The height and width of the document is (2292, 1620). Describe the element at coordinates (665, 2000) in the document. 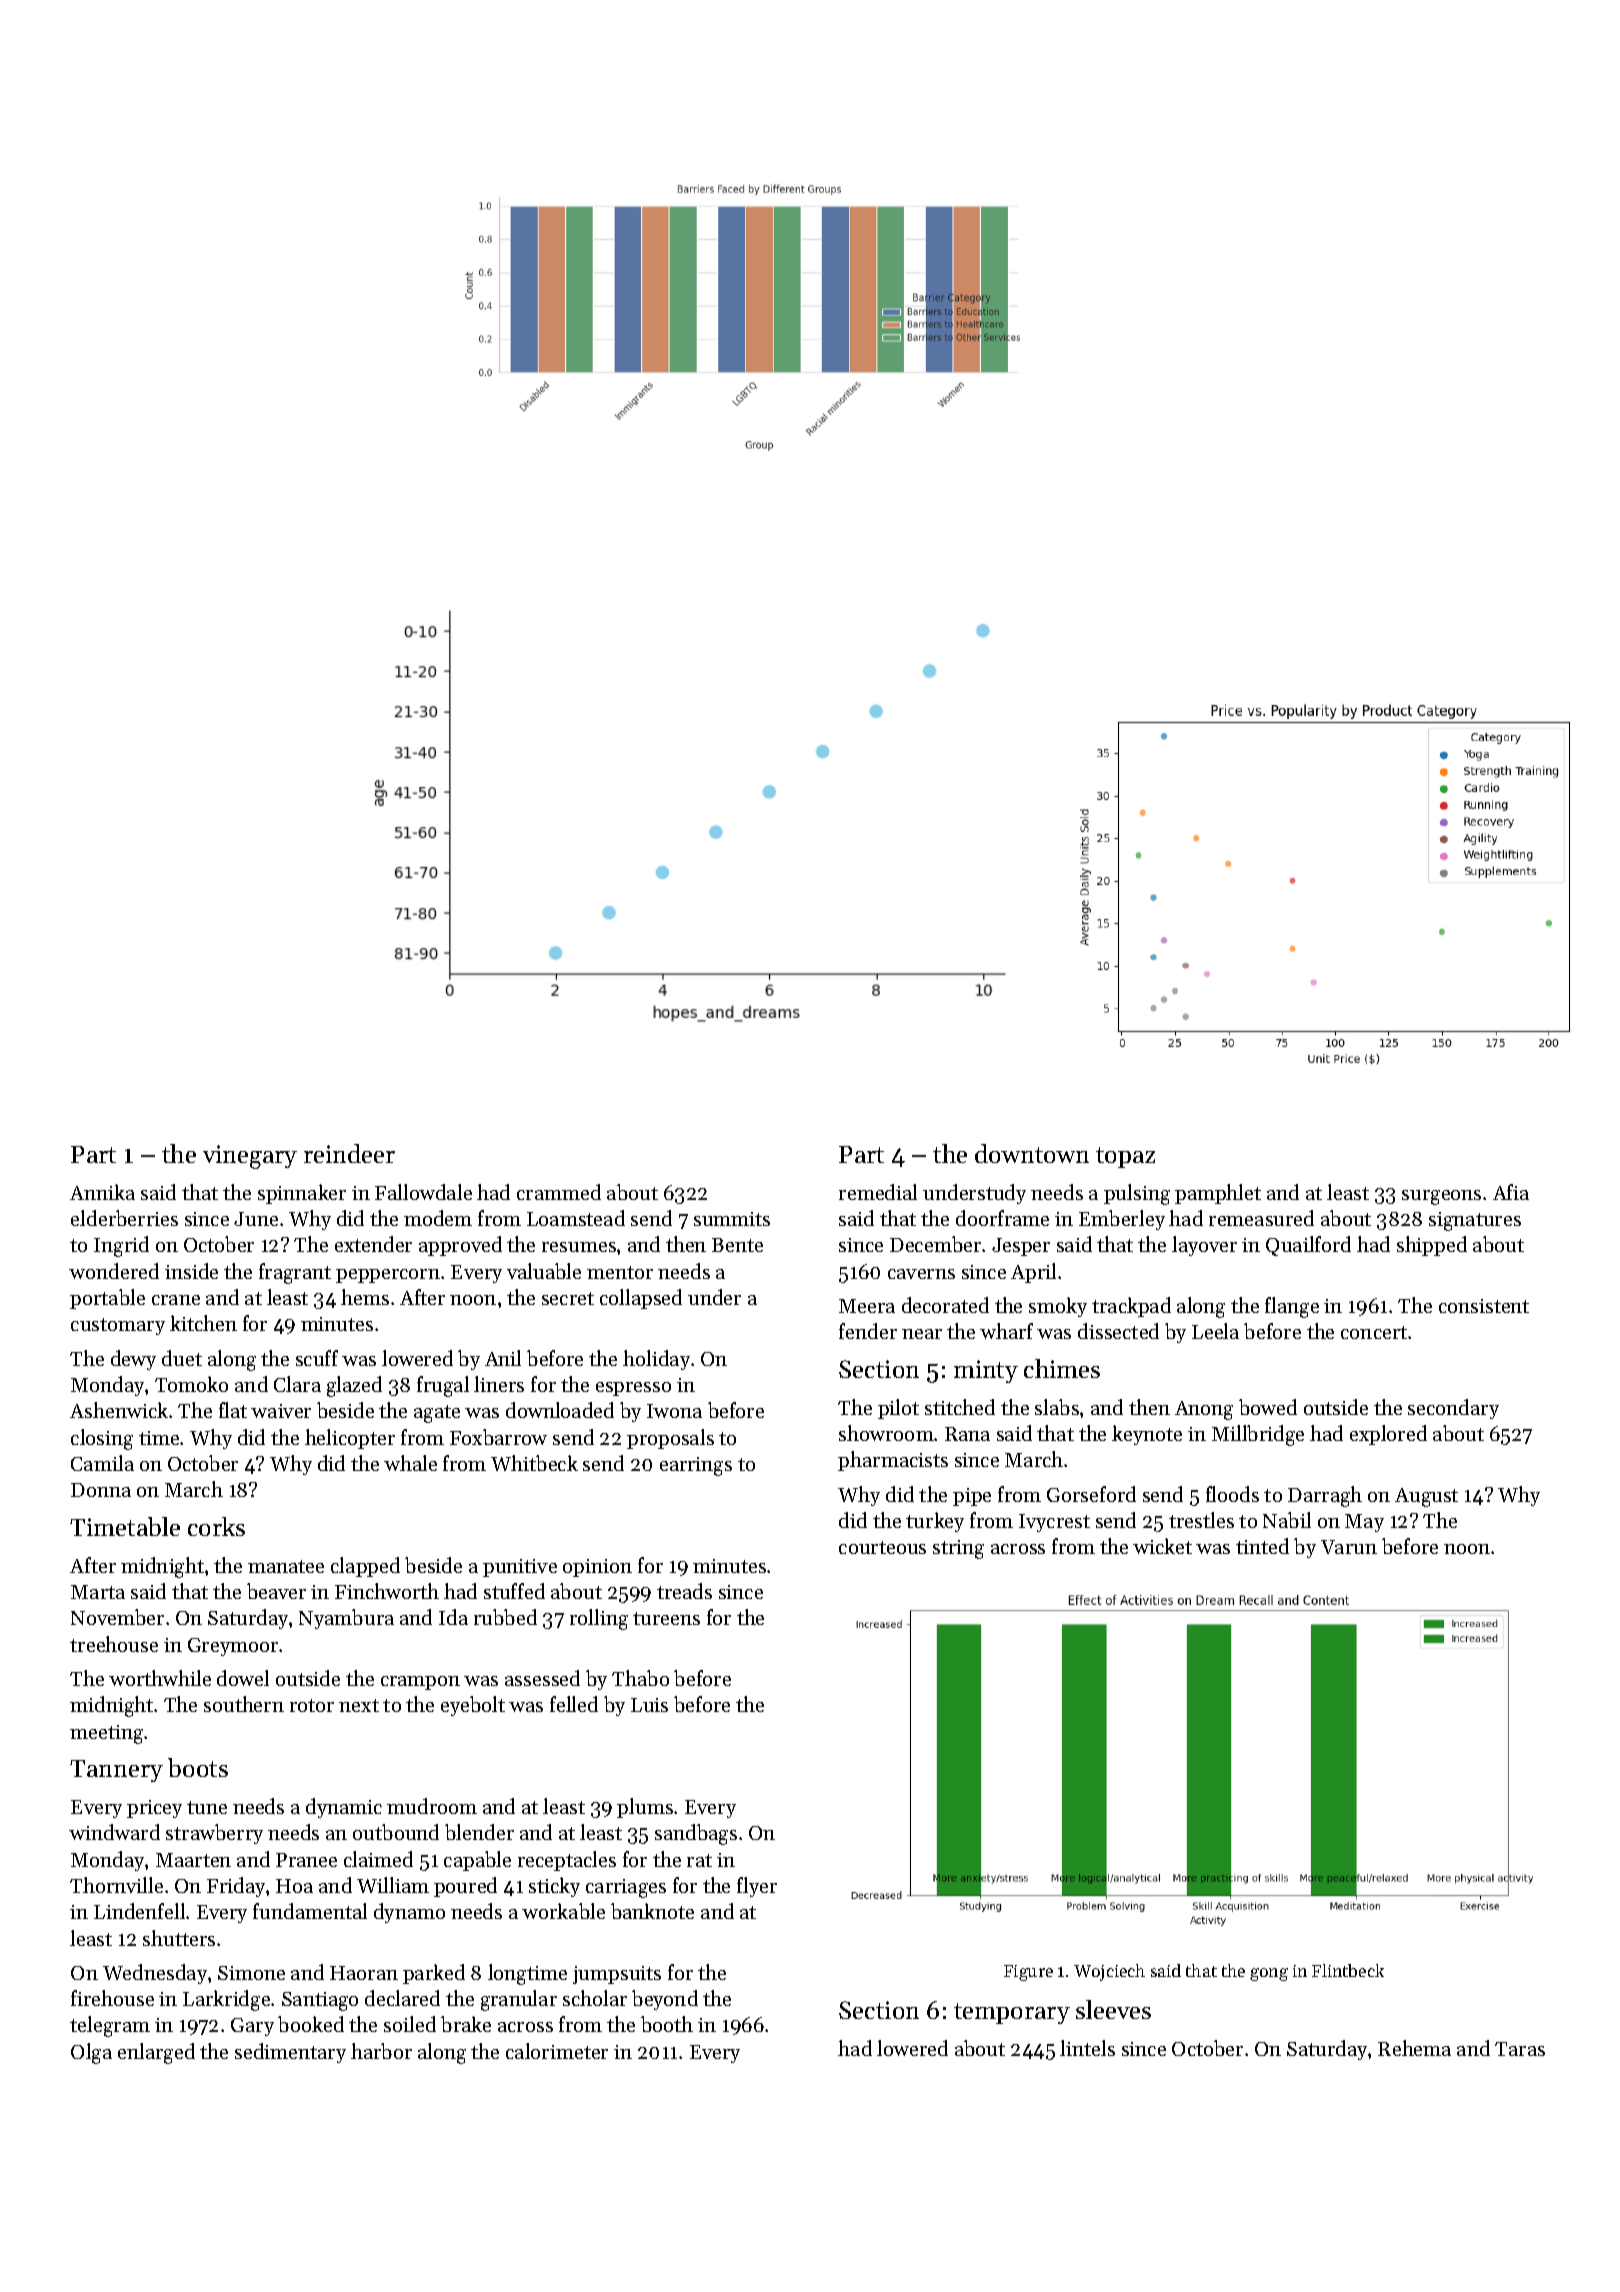

I see `beyond` at that location.
